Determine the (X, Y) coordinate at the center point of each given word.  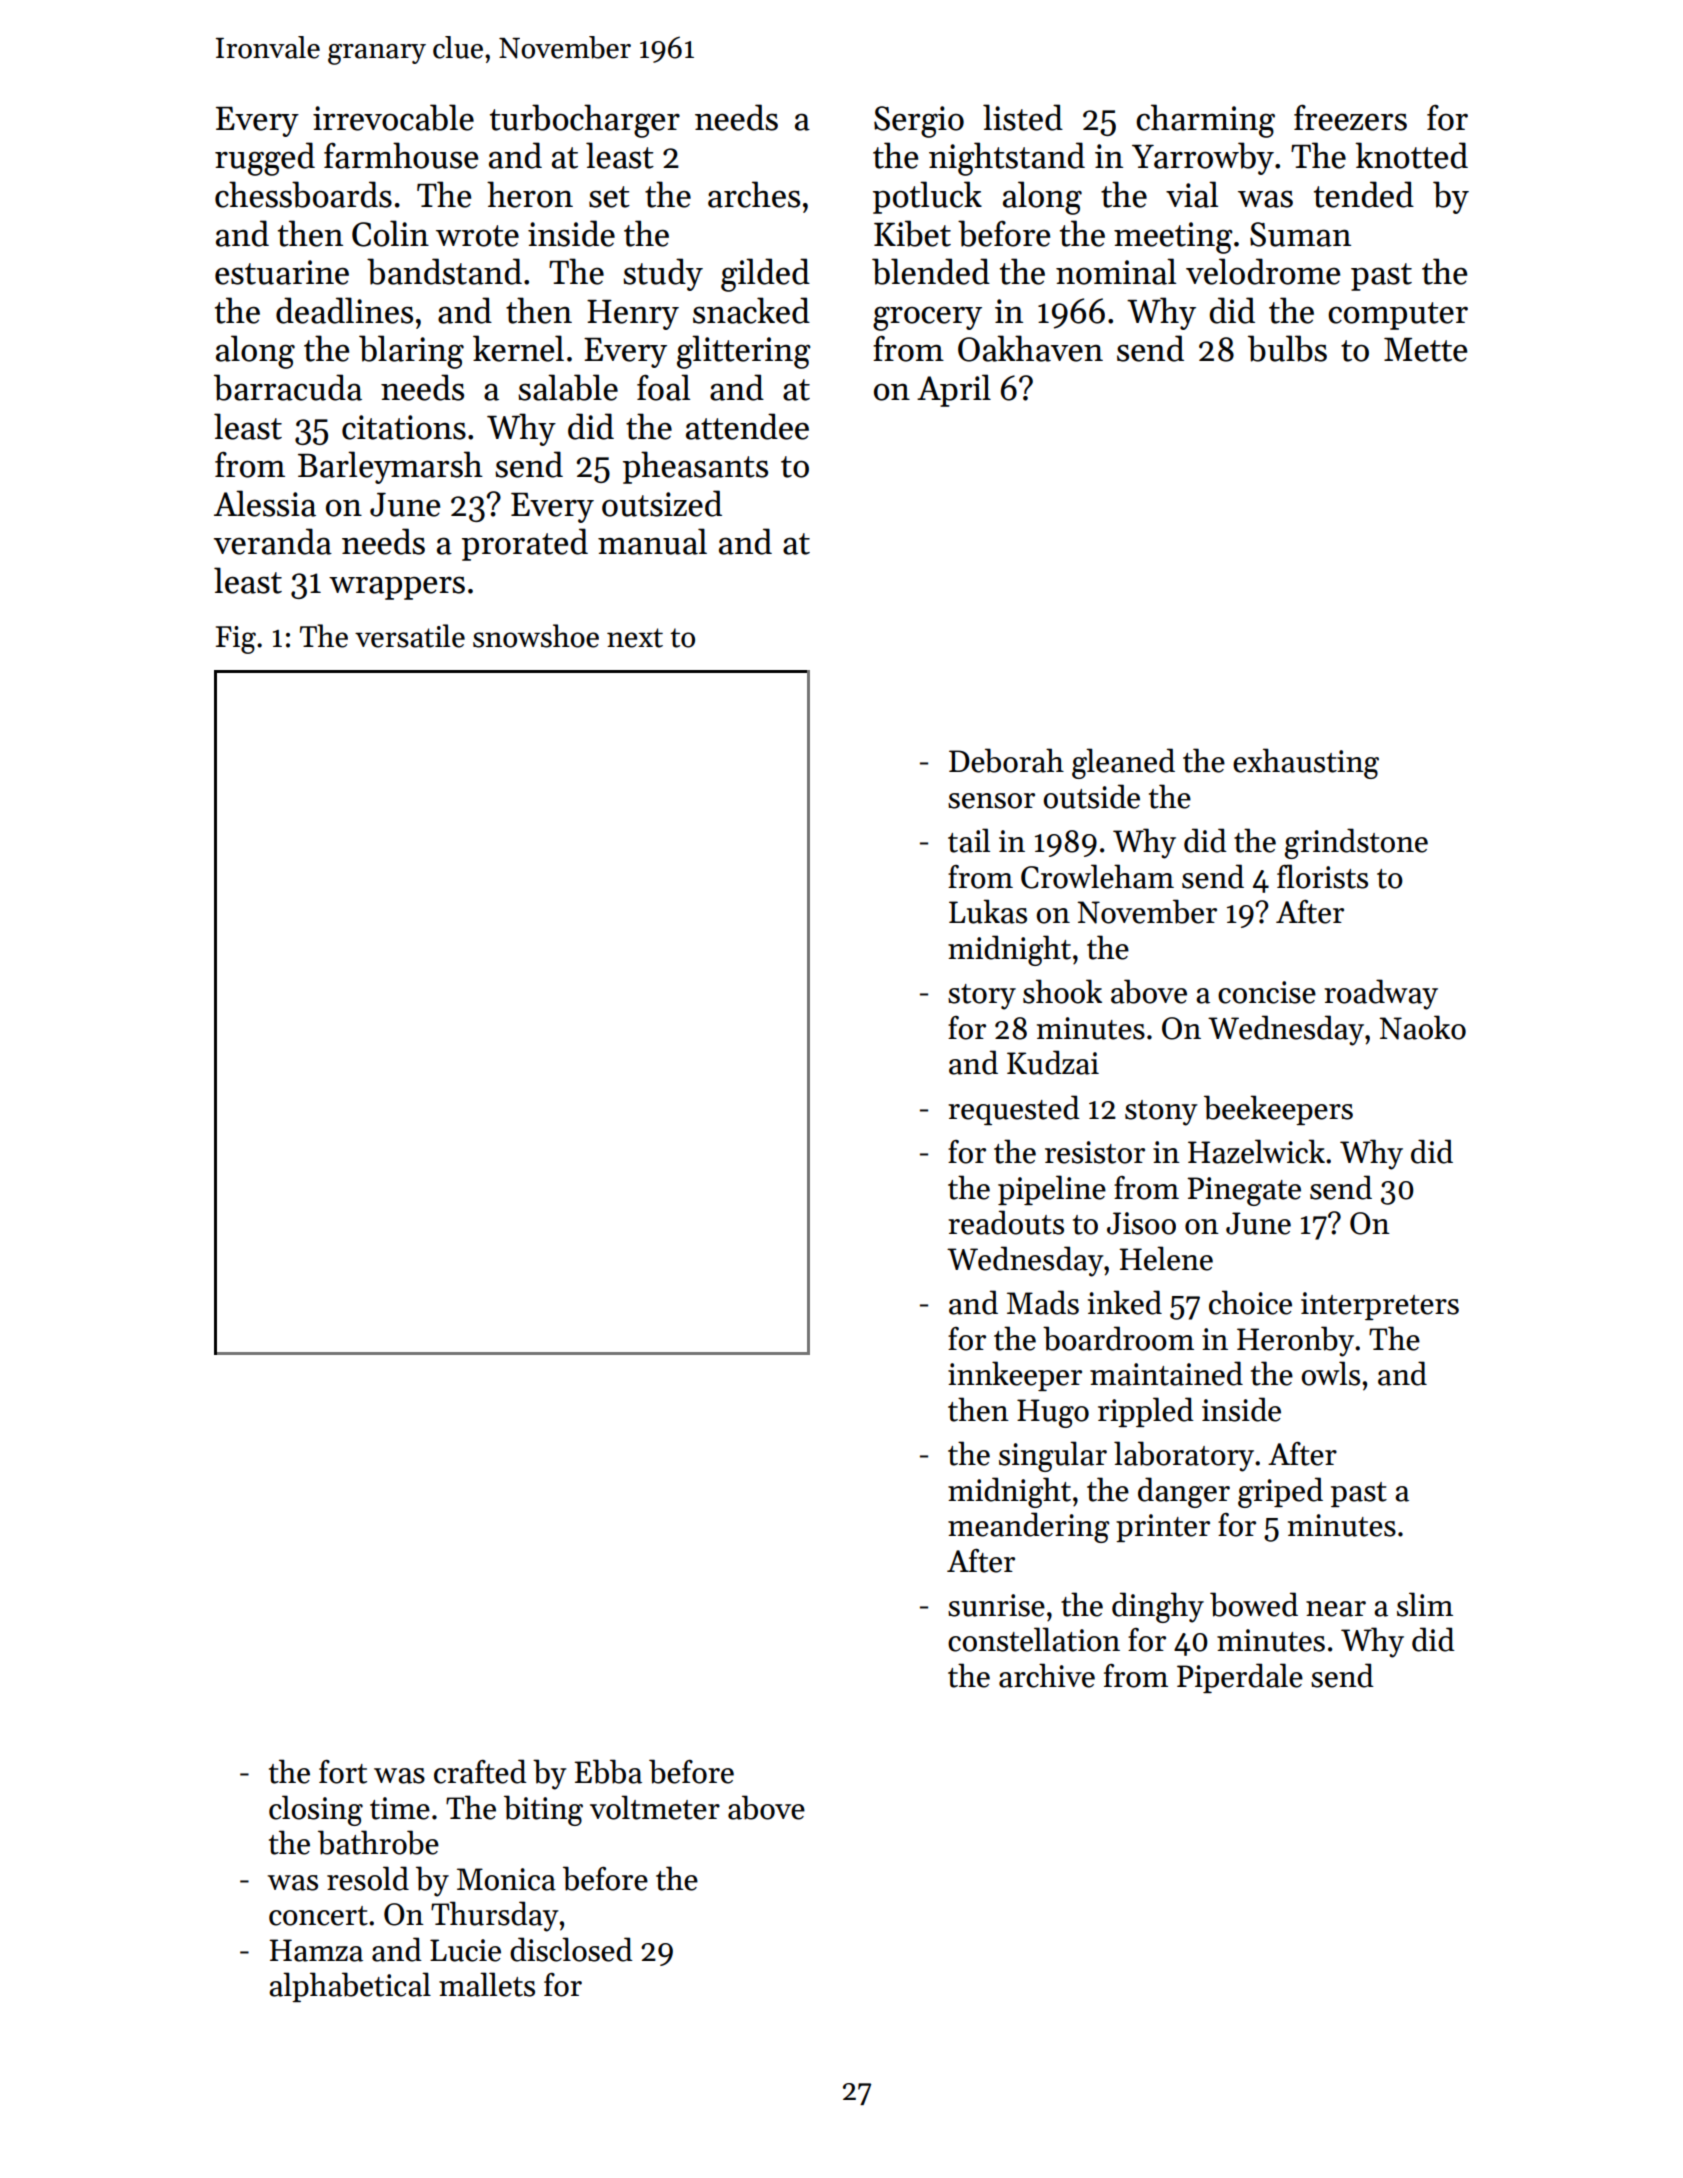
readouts (1006, 1222)
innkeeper (1015, 1376)
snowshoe (536, 636)
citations (404, 427)
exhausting (1306, 763)
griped (1280, 1492)
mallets (487, 1984)
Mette (1425, 350)
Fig (236, 640)
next (635, 638)
